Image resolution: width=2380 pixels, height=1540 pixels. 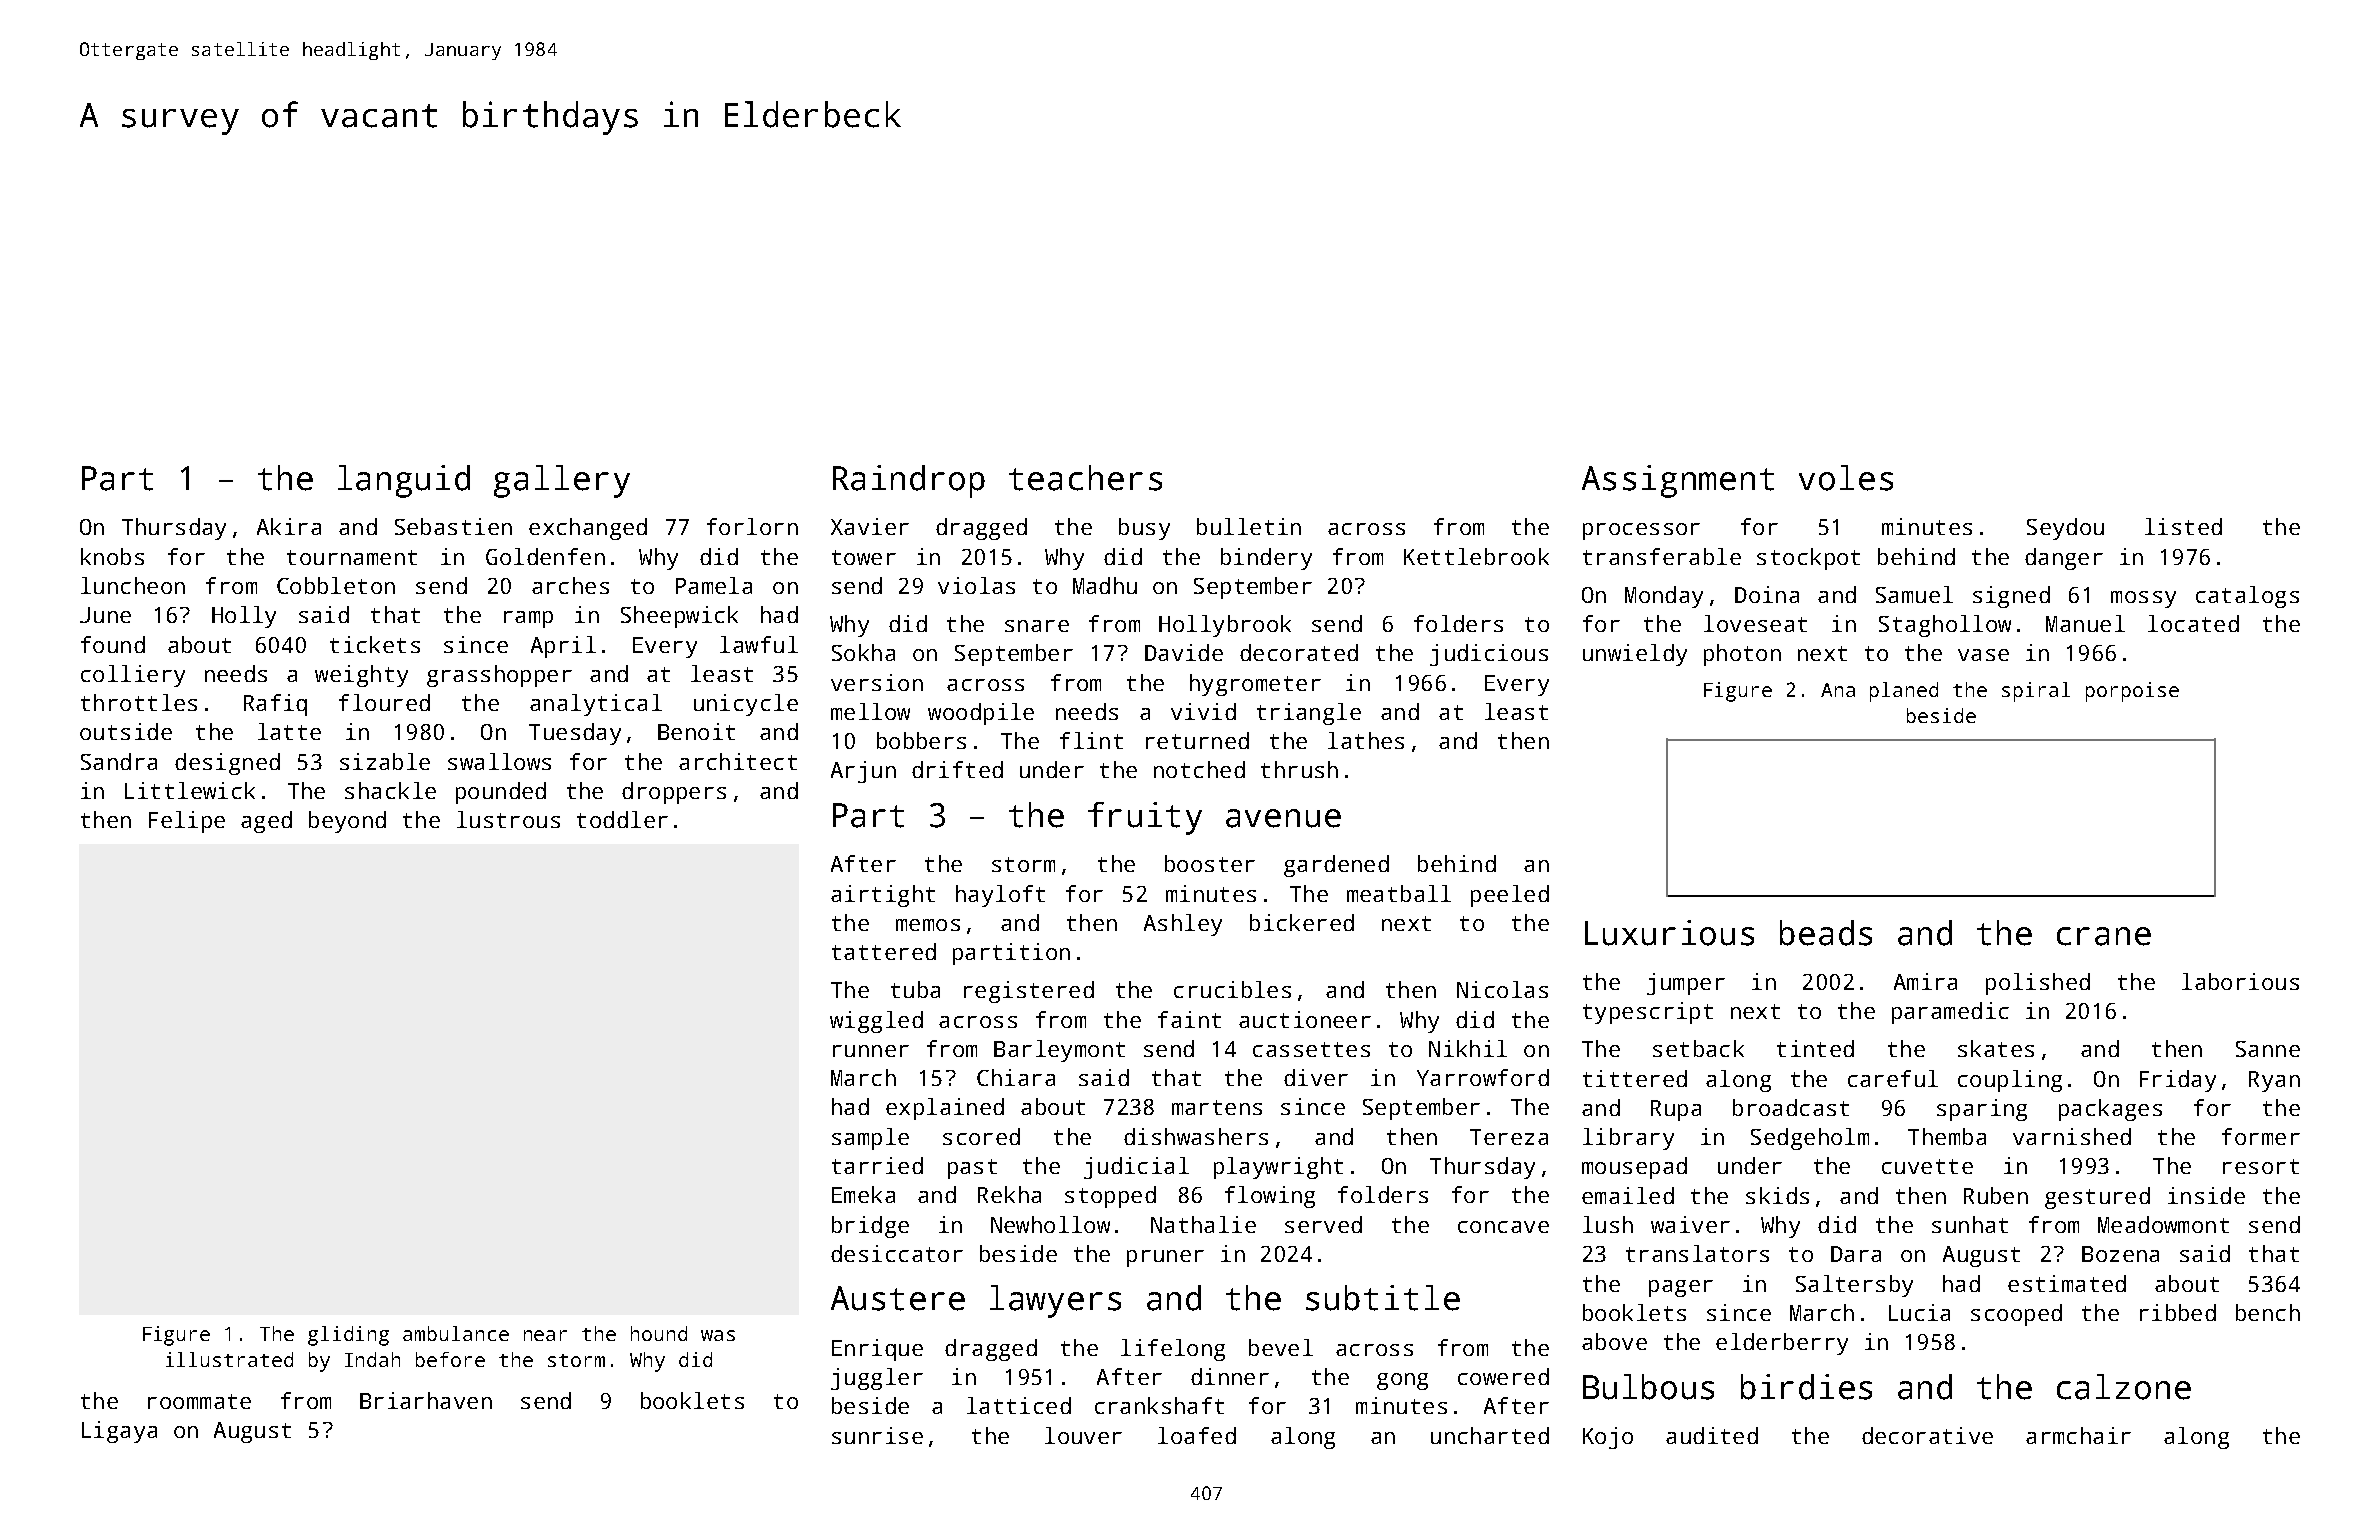 I want to click on teachers, so click(x=1085, y=478).
